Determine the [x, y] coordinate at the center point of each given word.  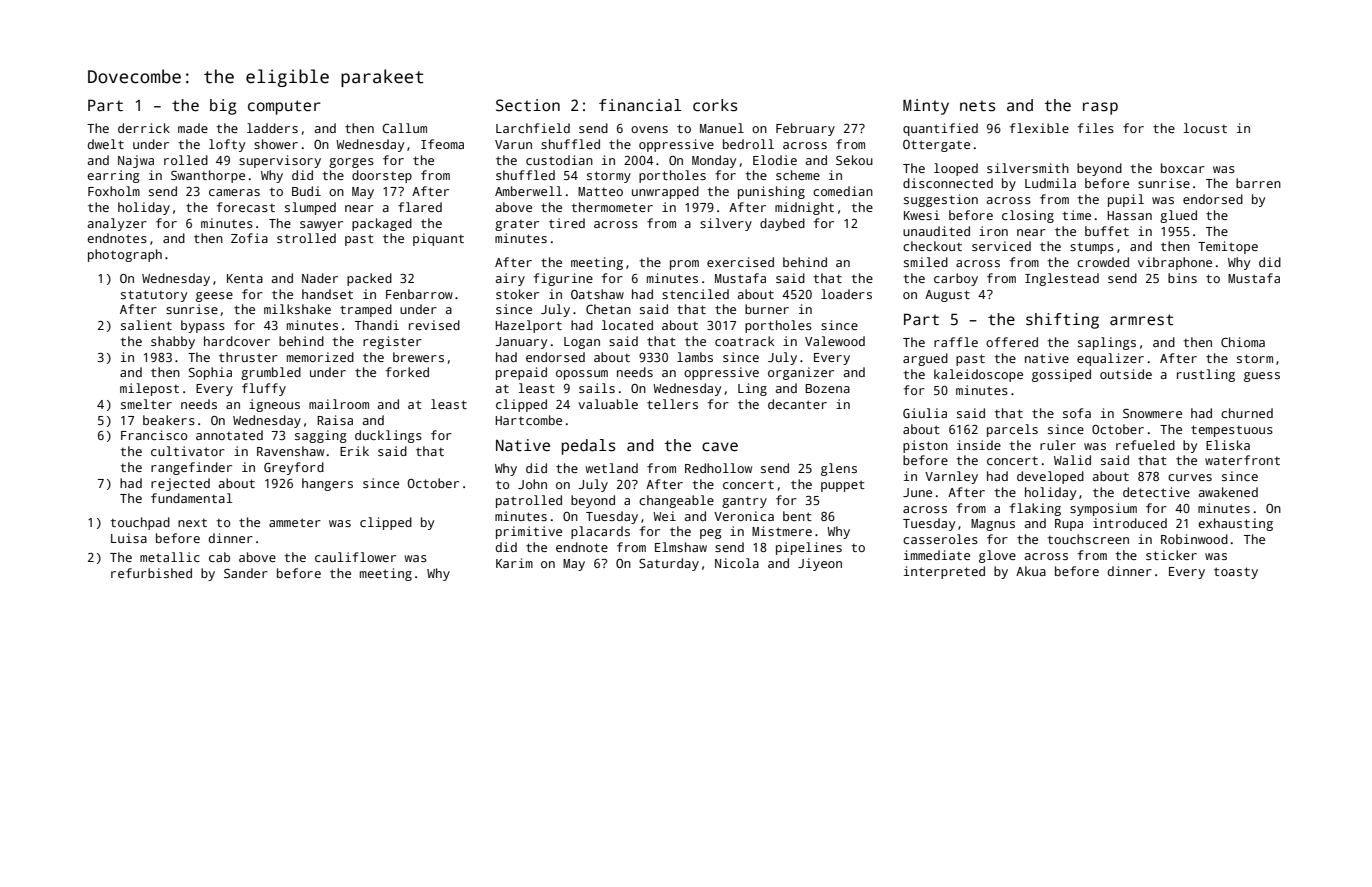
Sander [246, 573]
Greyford [294, 468]
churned [1247, 413]
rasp [1100, 108]
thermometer [612, 207]
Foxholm [114, 191]
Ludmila [1050, 183]
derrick [144, 128]
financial [640, 105]
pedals [588, 447]
